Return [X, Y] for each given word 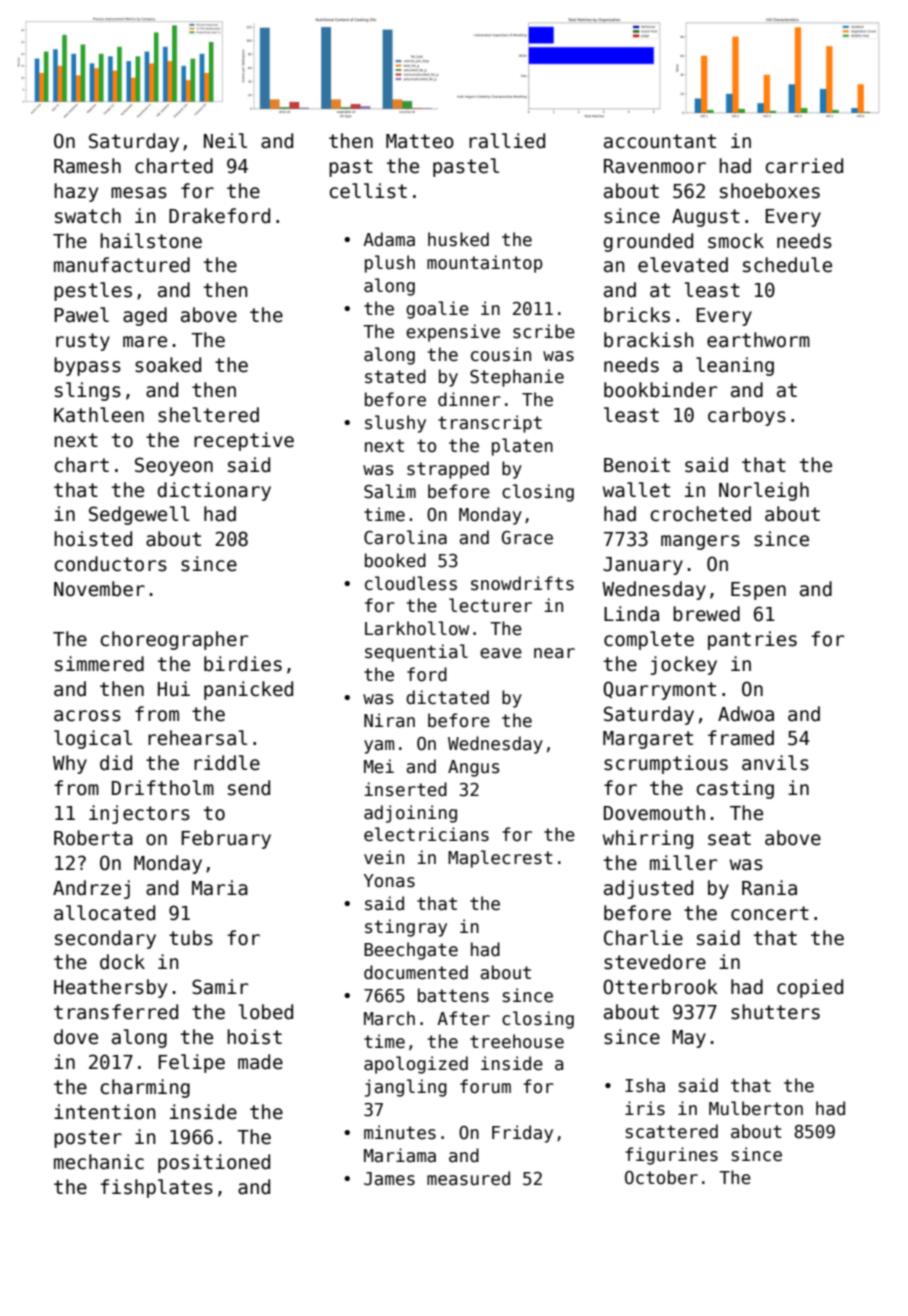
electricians [426, 834]
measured [468, 1178]
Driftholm [163, 788]
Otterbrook [660, 987]
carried [804, 166]
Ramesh [87, 166]
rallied [507, 141]
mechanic [99, 1162]
